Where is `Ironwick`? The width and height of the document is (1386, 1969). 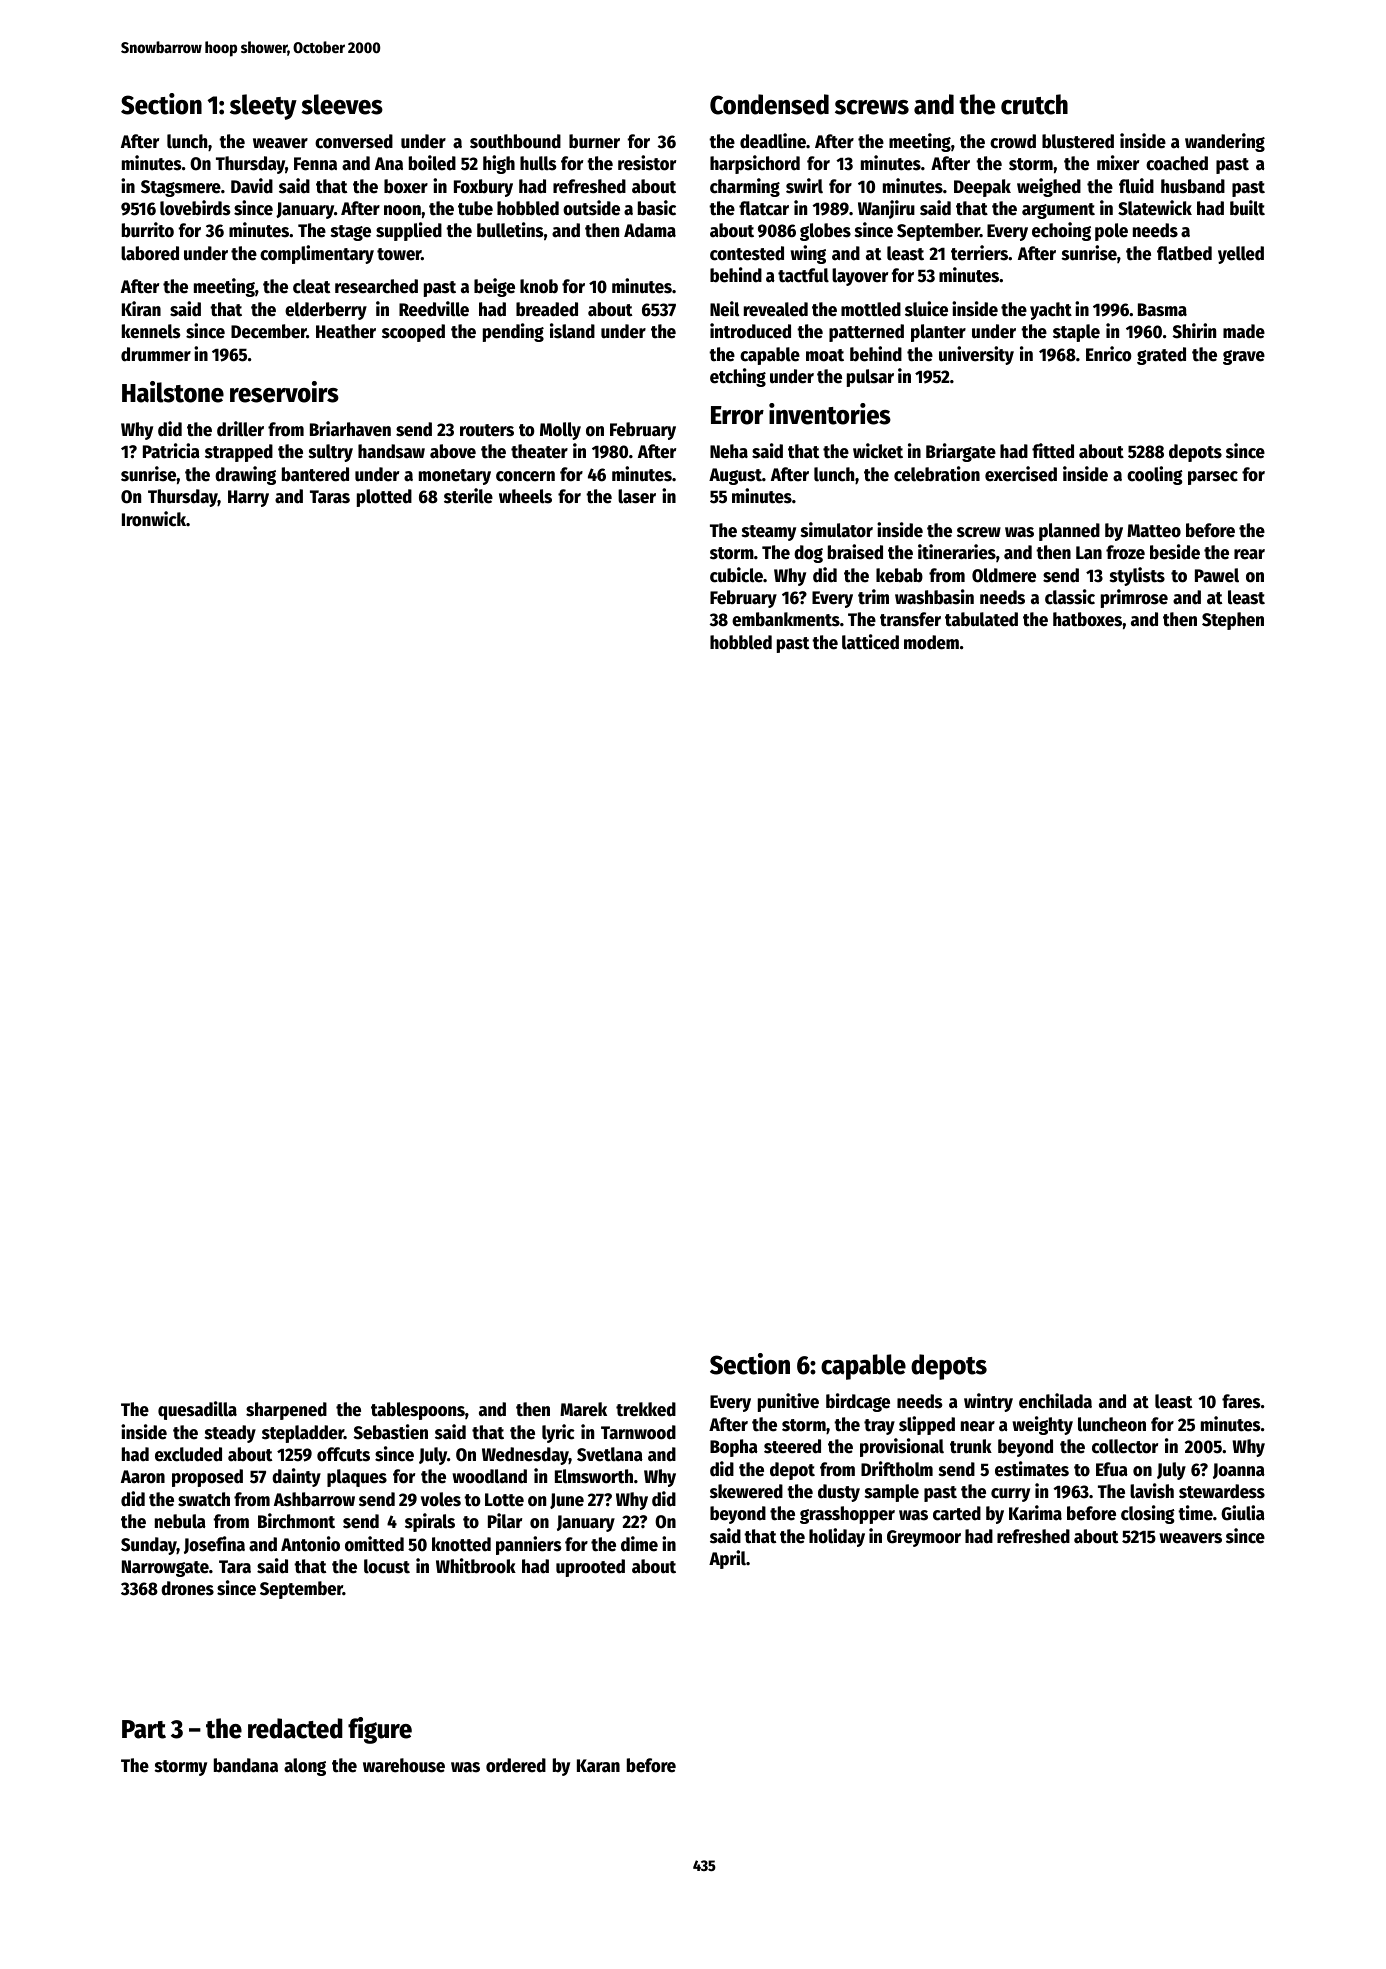 Ironwick is located at coordinates (154, 519).
